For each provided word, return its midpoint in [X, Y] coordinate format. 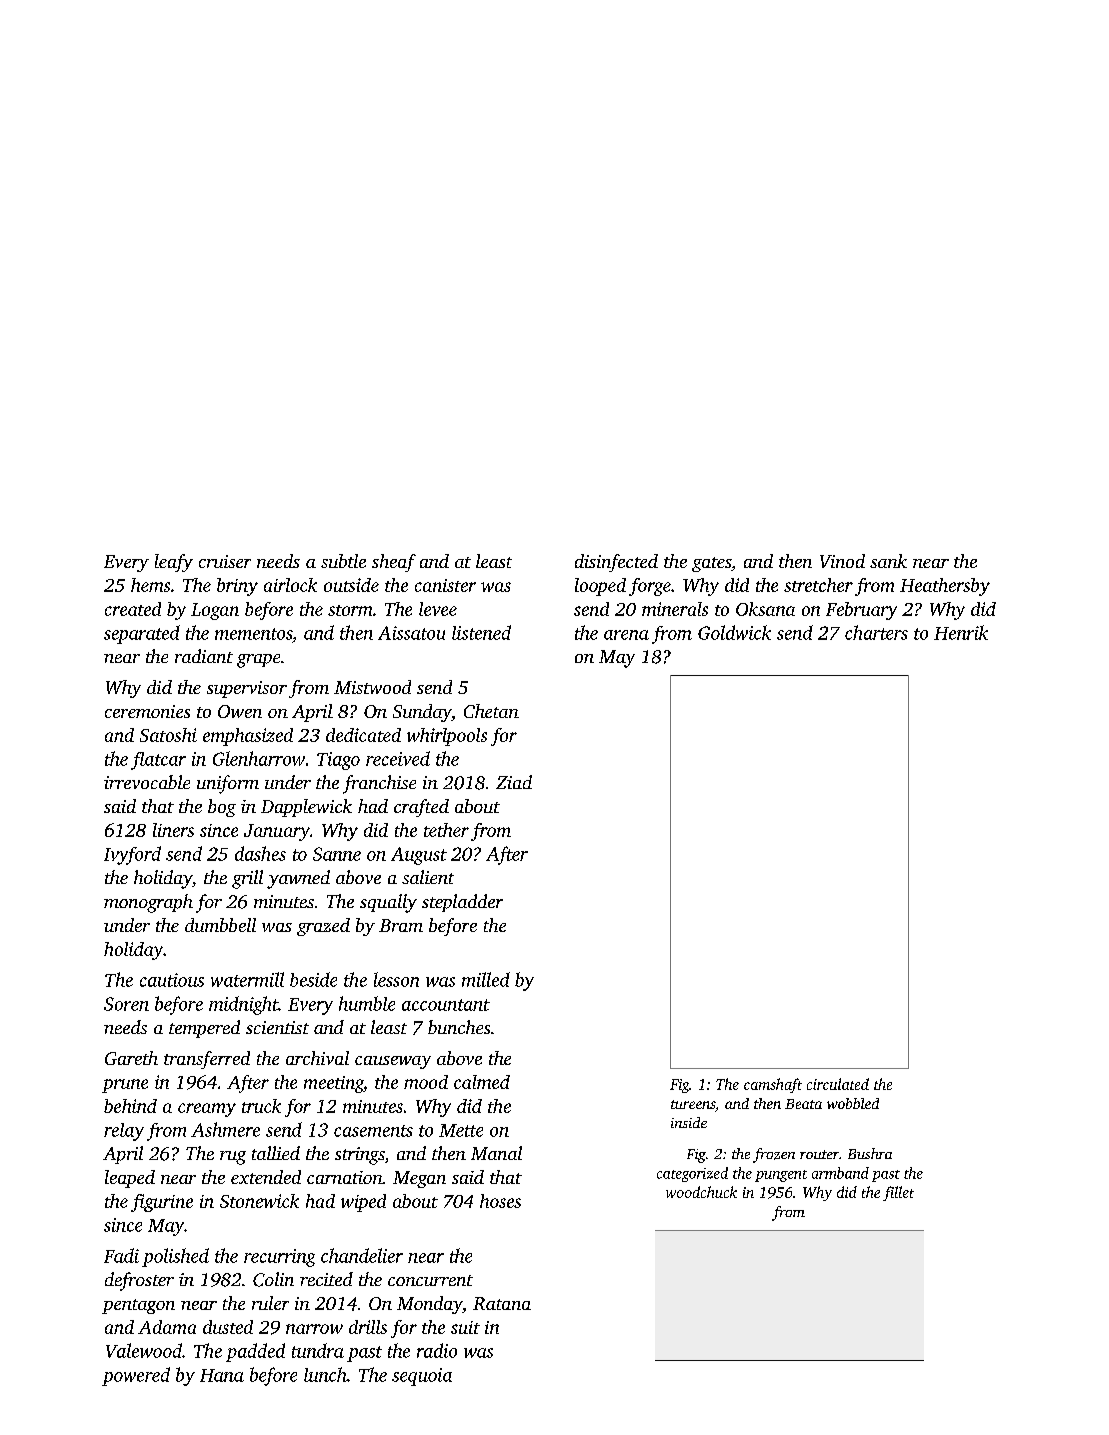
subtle [343, 561]
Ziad [514, 782]
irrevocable [147, 782]
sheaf [394, 563]
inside [689, 1122]
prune [125, 1086]
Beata [803, 1104]
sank [888, 561]
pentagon [138, 1306]
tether [446, 830]
